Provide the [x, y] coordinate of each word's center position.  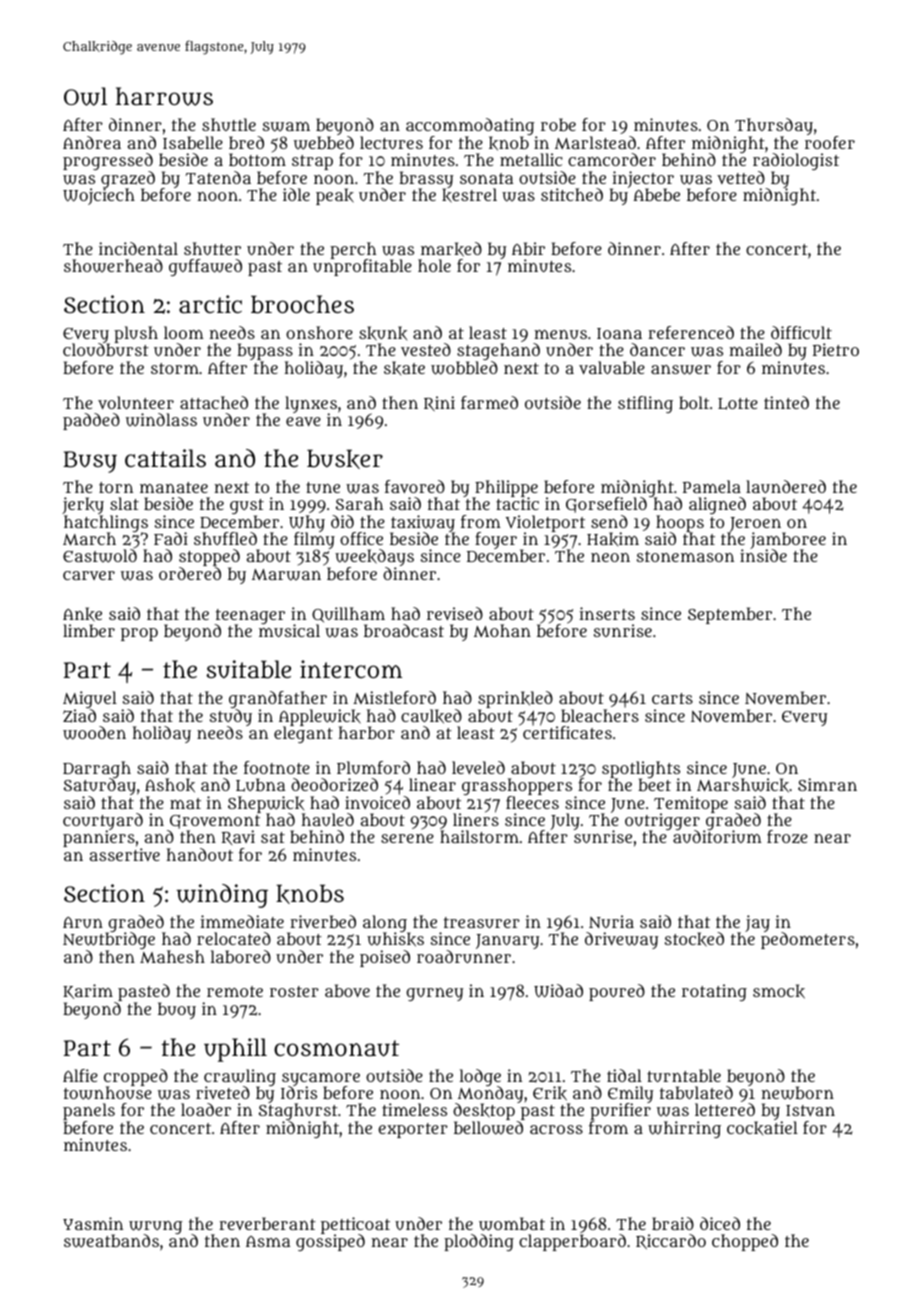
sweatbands [111, 1241]
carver [89, 575]
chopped [745, 1242]
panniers [99, 839]
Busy [90, 462]
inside [763, 556]
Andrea [92, 142]
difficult [801, 332]
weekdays [374, 558]
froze [787, 836]
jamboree [788, 541]
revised [455, 613]
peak [335, 196]
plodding [479, 1242]
